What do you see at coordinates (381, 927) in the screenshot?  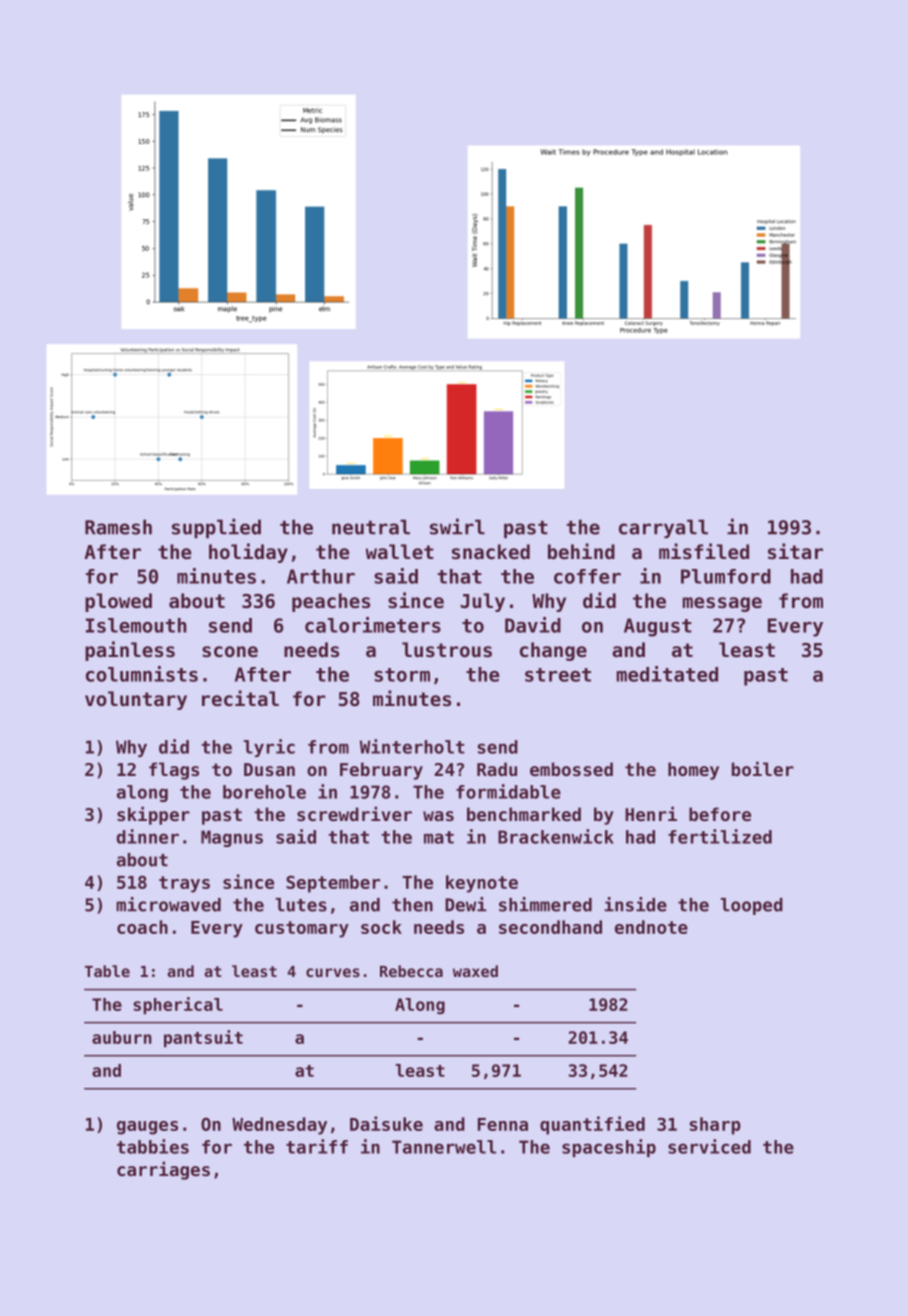 I see `sock` at bounding box center [381, 927].
